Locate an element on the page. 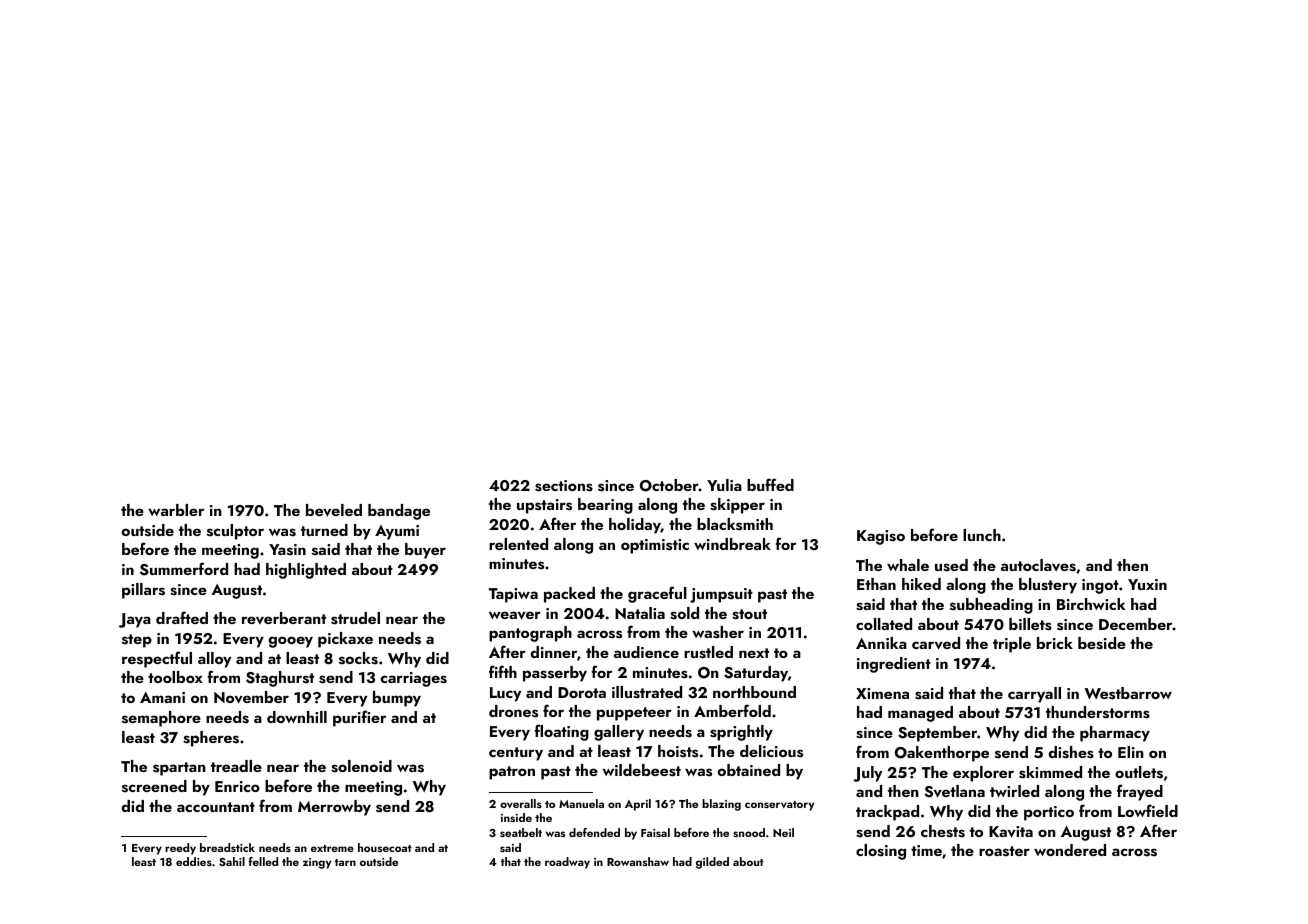  buffed is located at coordinates (770, 484).
